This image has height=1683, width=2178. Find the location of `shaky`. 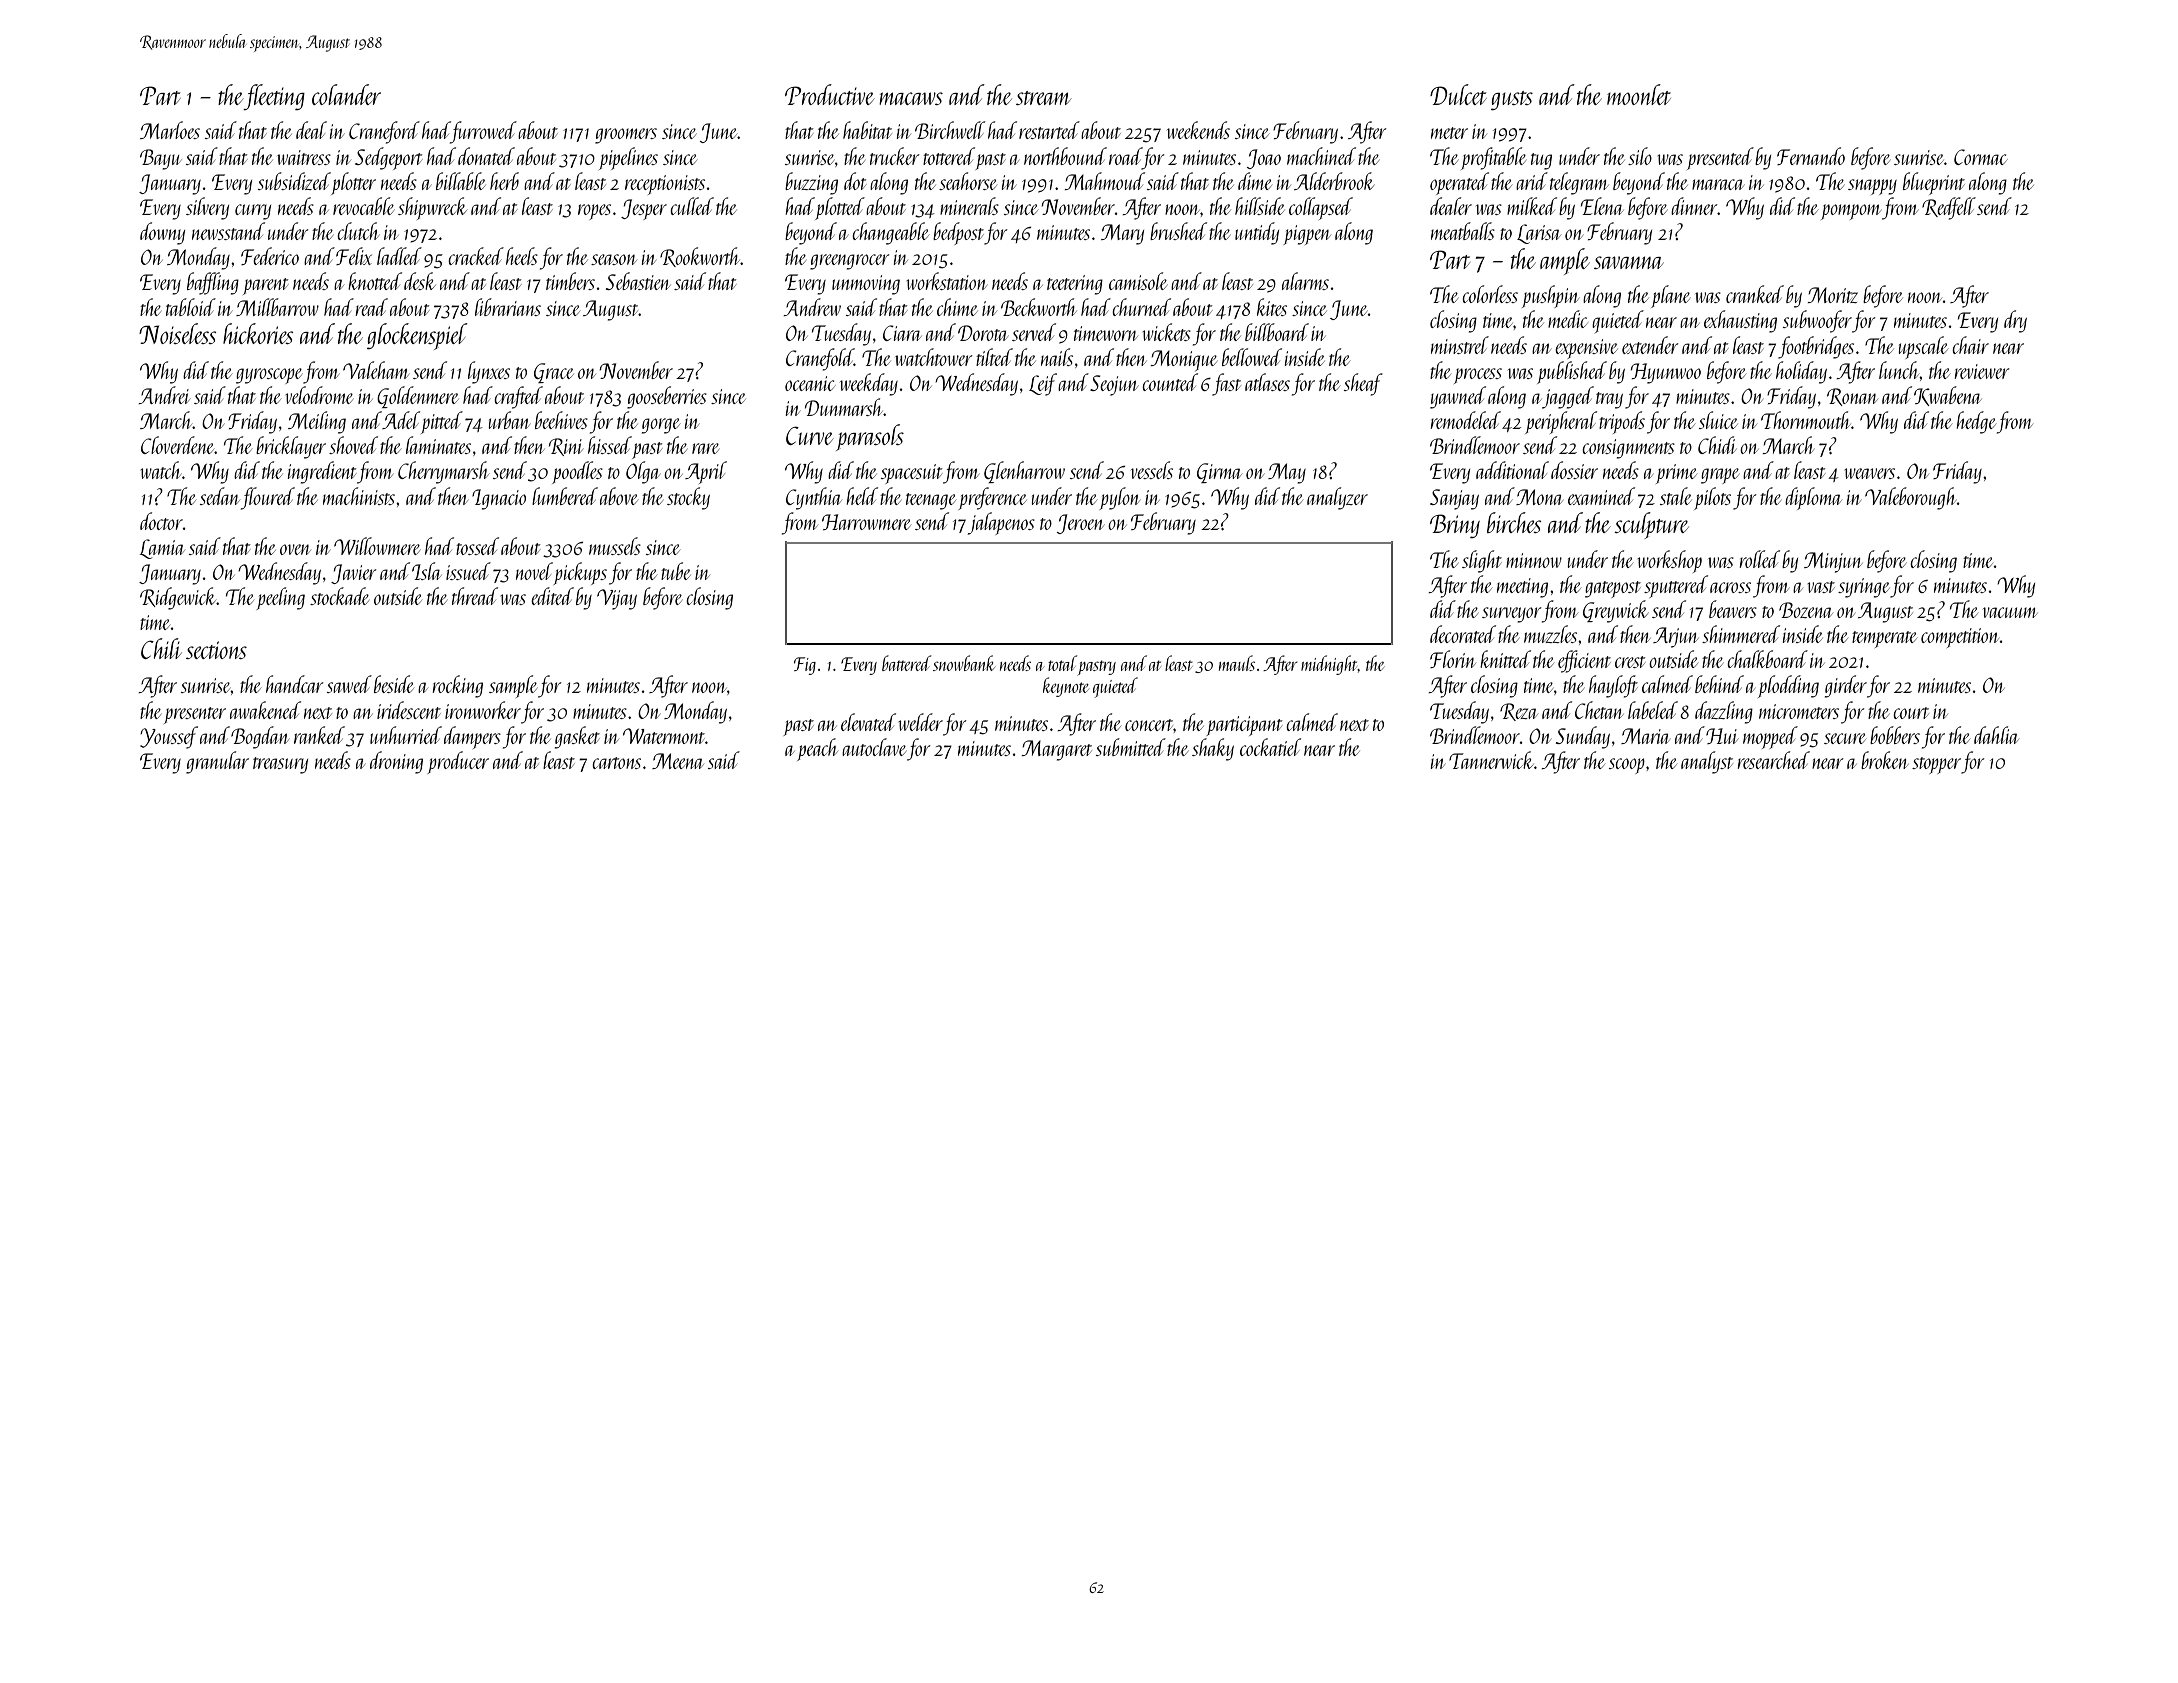

shaky is located at coordinates (1213, 749).
